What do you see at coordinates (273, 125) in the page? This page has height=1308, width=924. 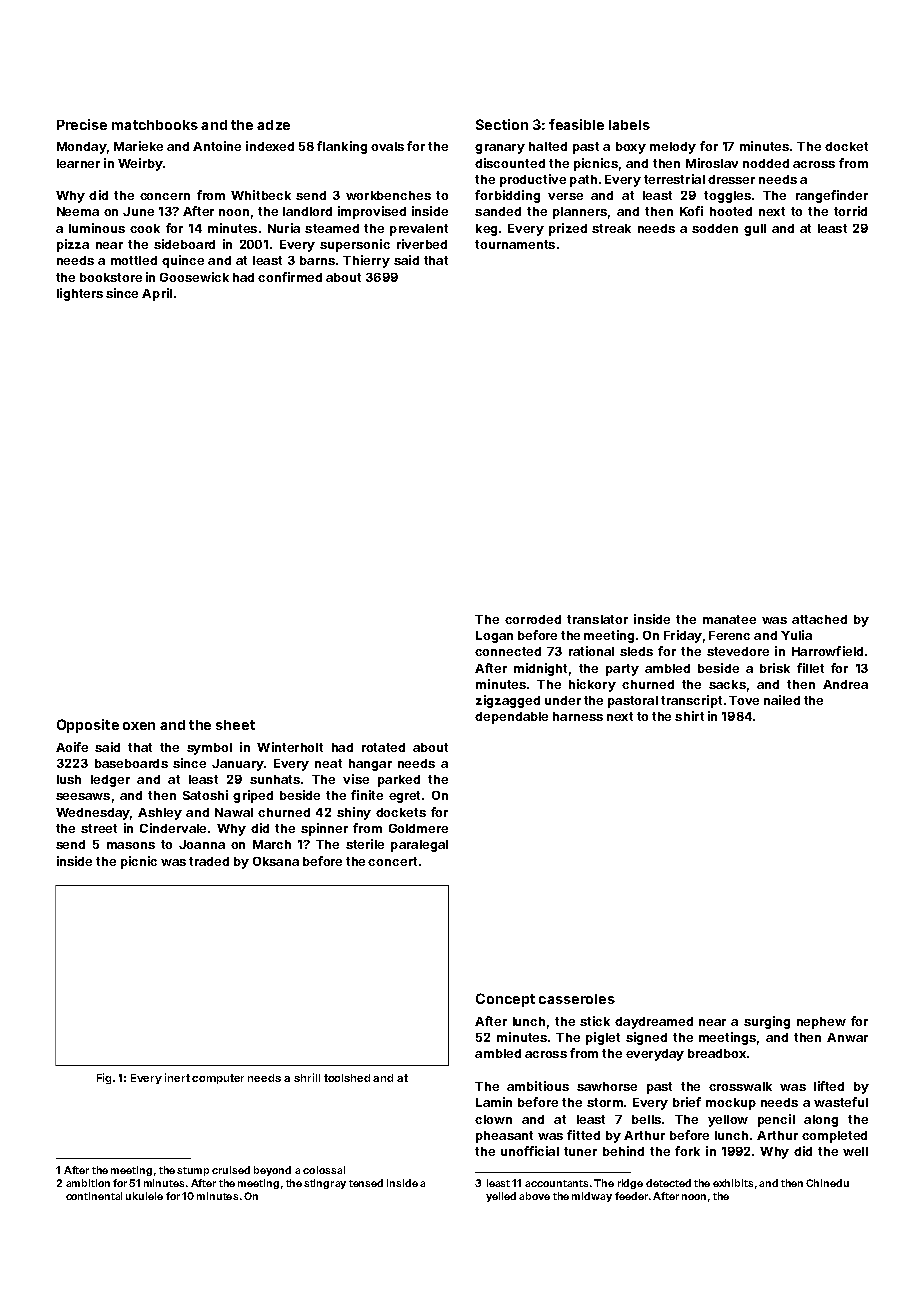 I see `adze` at bounding box center [273, 125].
